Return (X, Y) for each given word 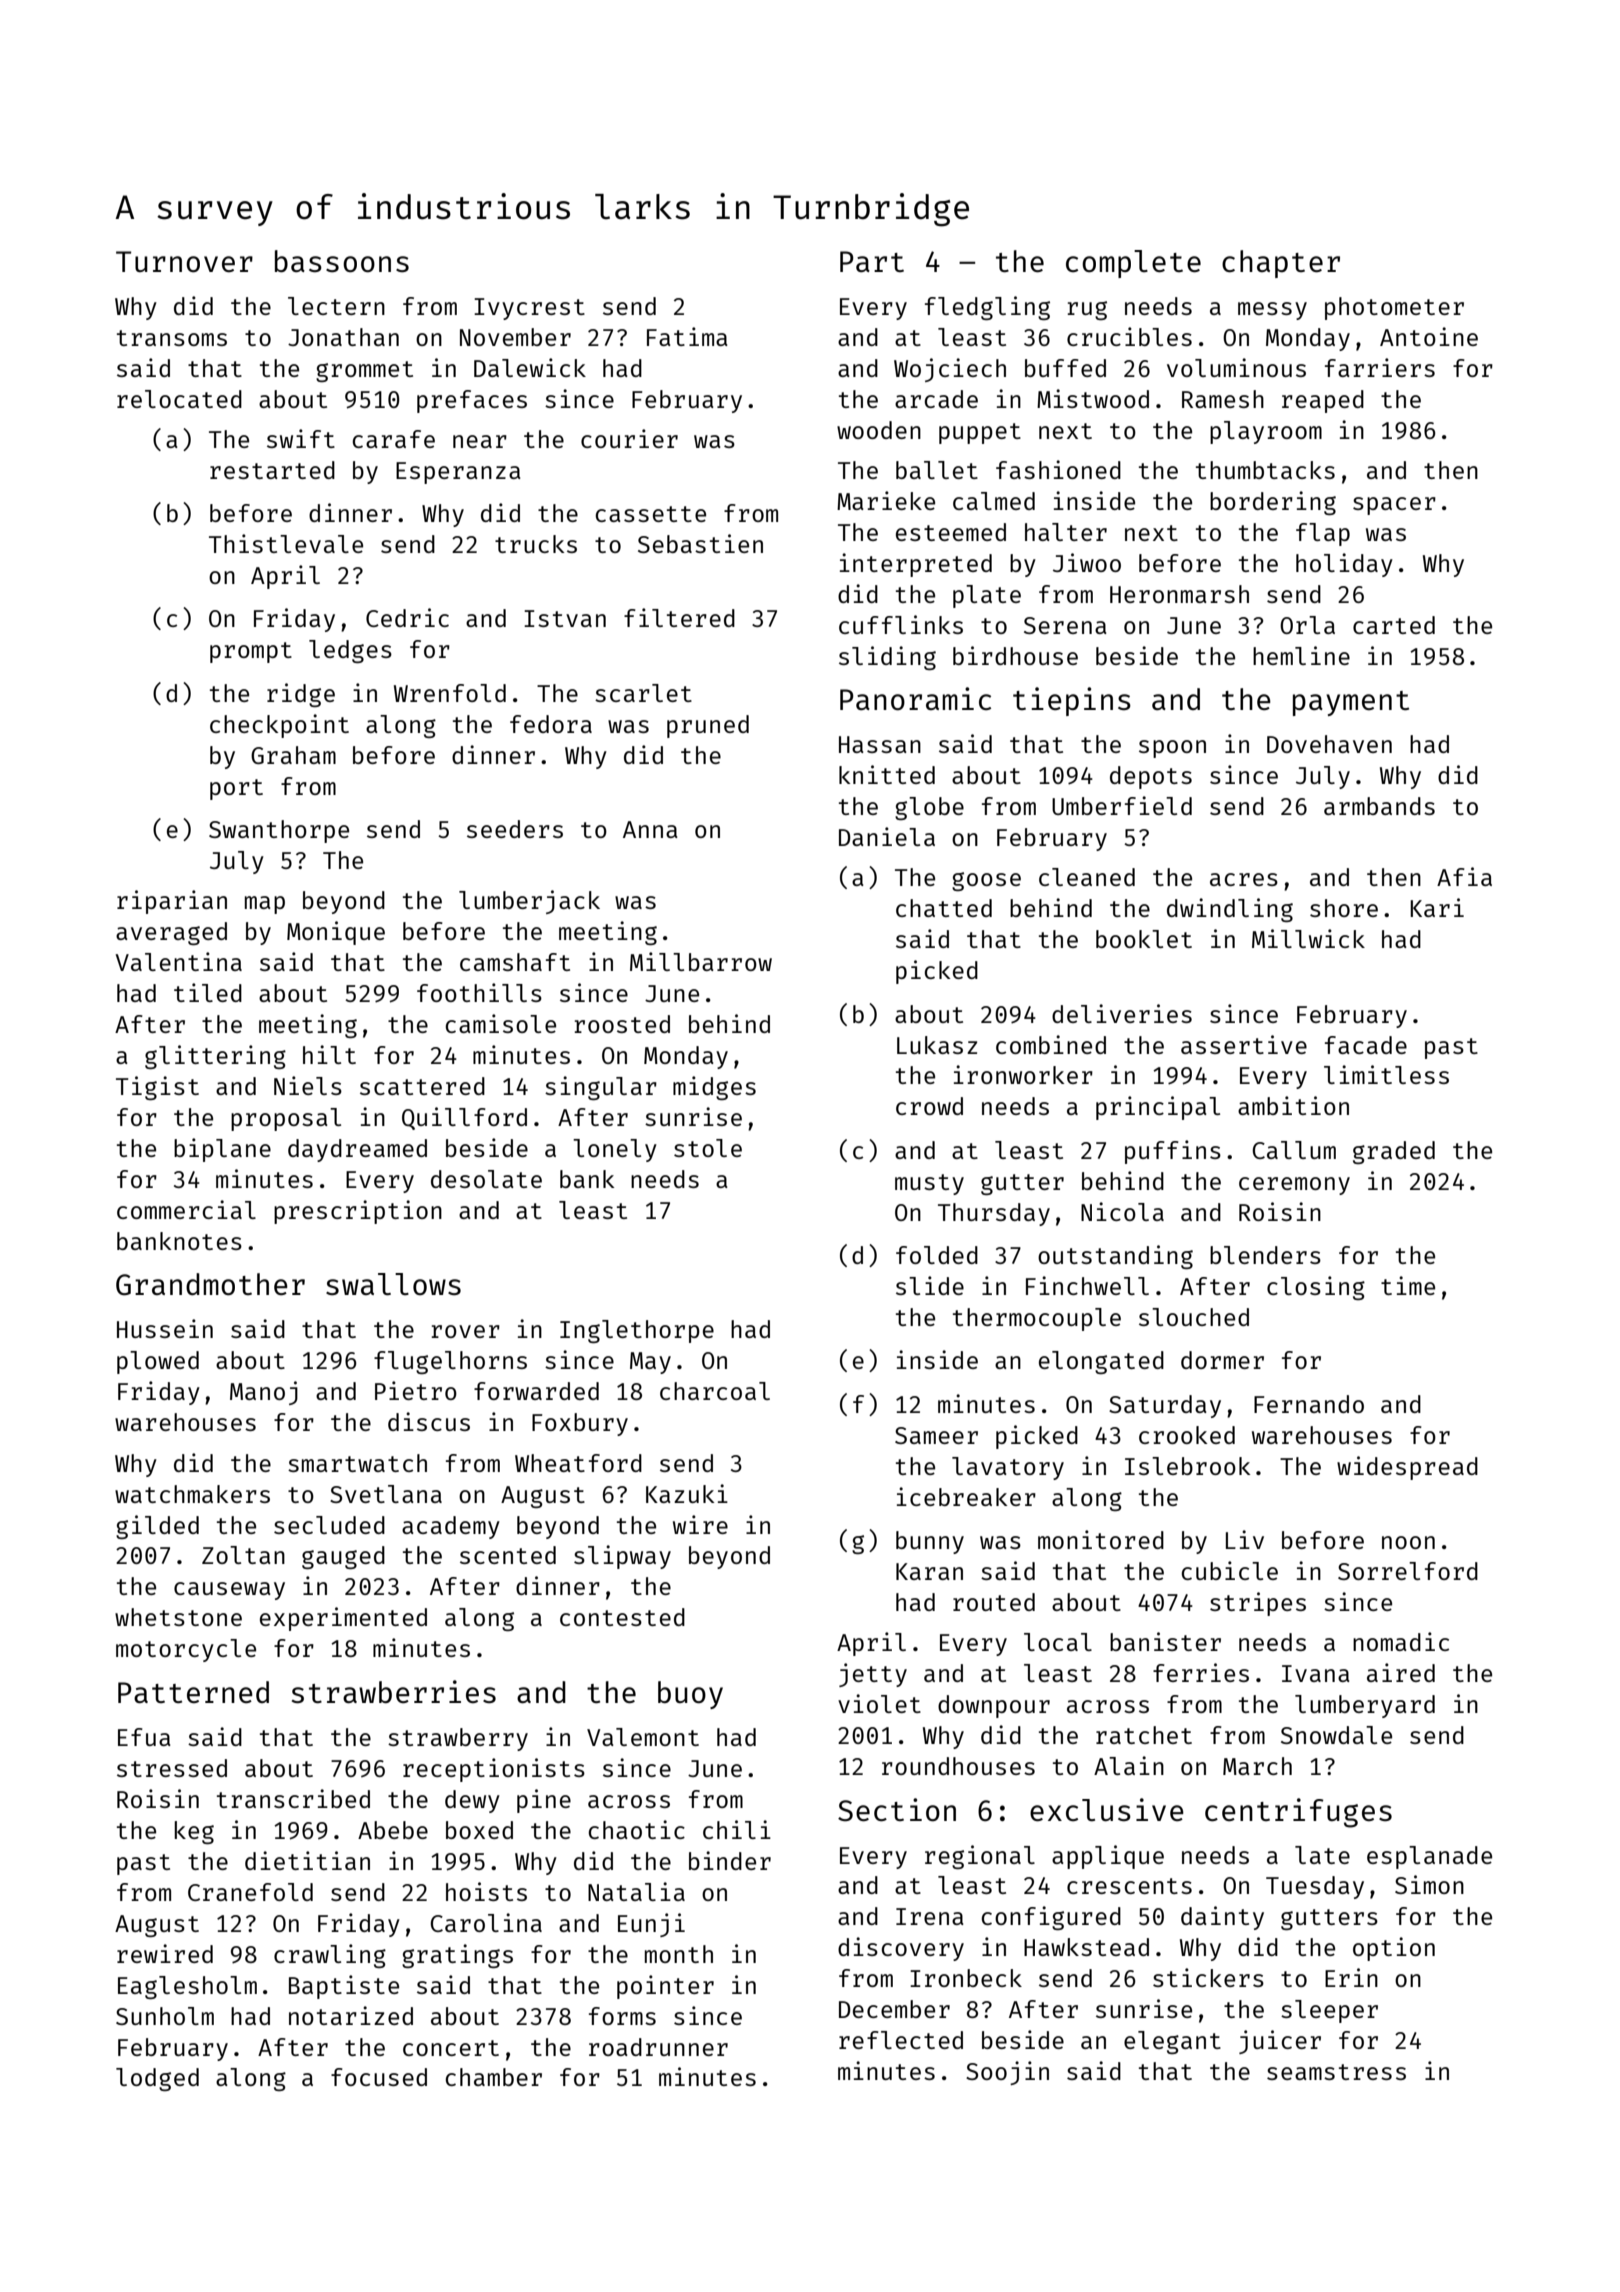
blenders (1265, 1255)
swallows (393, 1284)
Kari (1437, 907)
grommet (364, 371)
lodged (157, 2079)
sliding (887, 658)
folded (937, 1255)
